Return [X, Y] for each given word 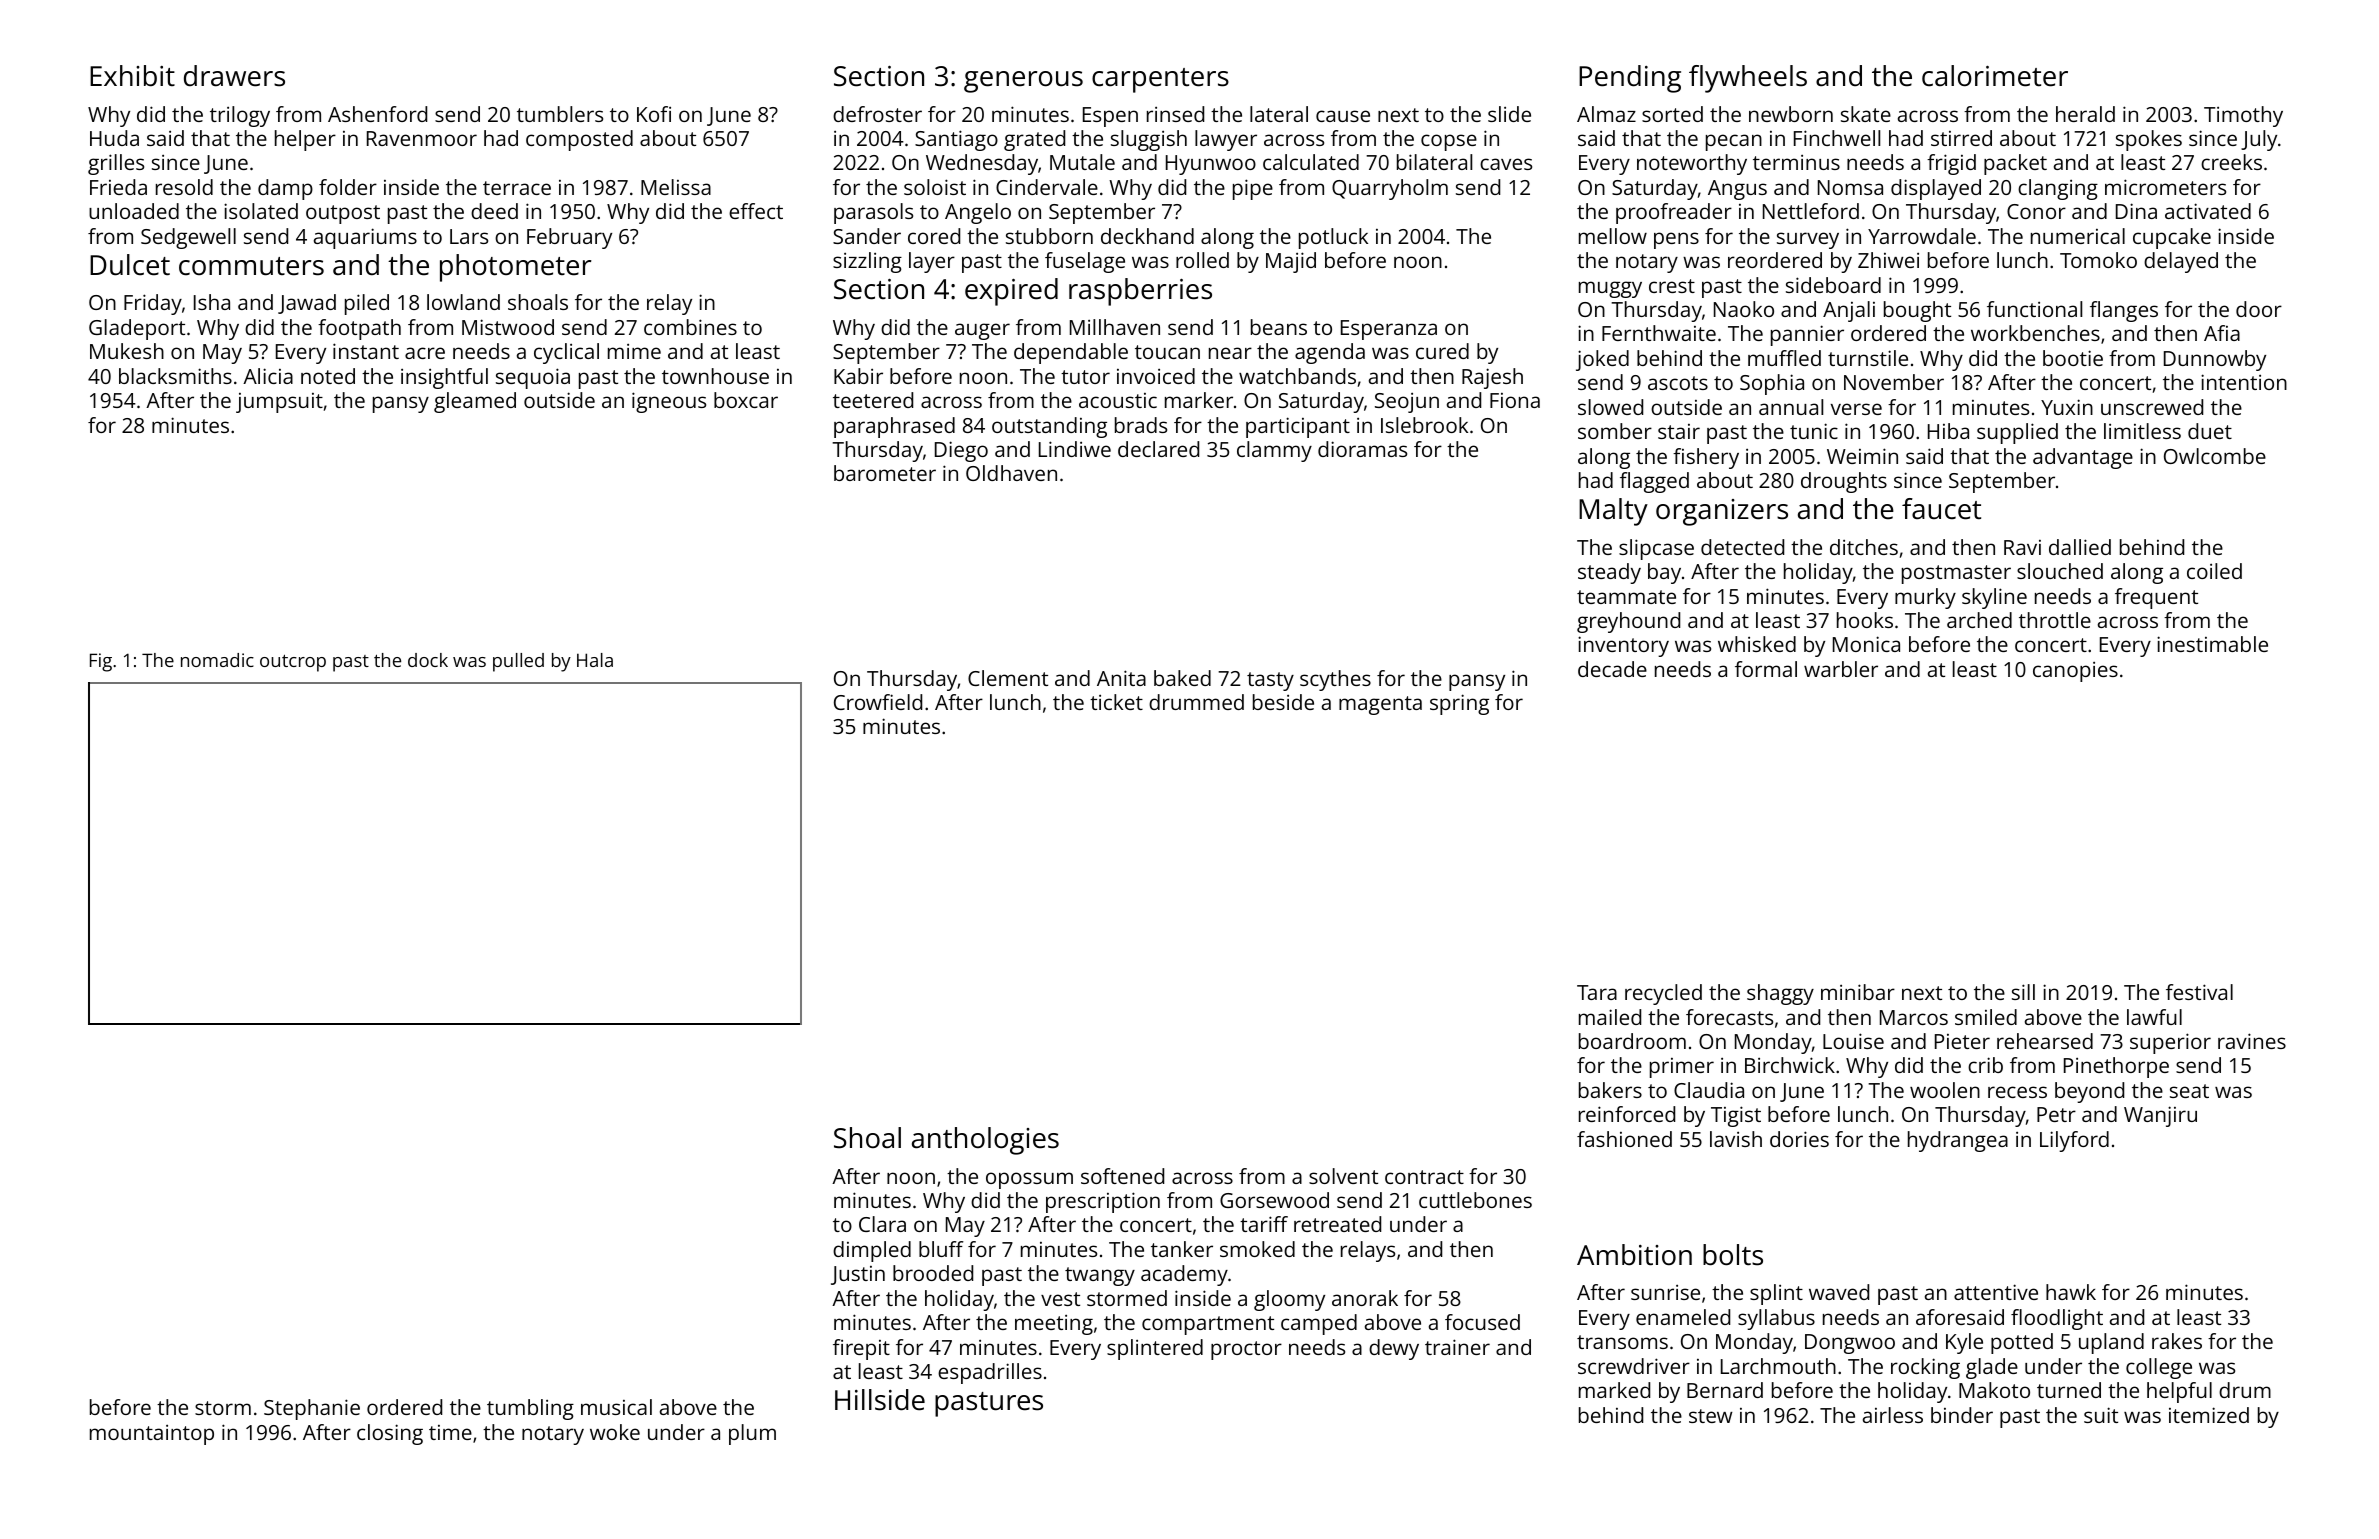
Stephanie [312, 1409]
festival [2199, 992]
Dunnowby [2215, 360]
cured [1442, 351]
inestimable [2212, 644]
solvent [1343, 1176]
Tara [1597, 992]
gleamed [475, 402]
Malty [1613, 512]
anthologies [985, 1141]
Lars [469, 236]
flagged [1654, 482]
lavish [1736, 1139]
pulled [518, 662]
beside [1283, 702]
